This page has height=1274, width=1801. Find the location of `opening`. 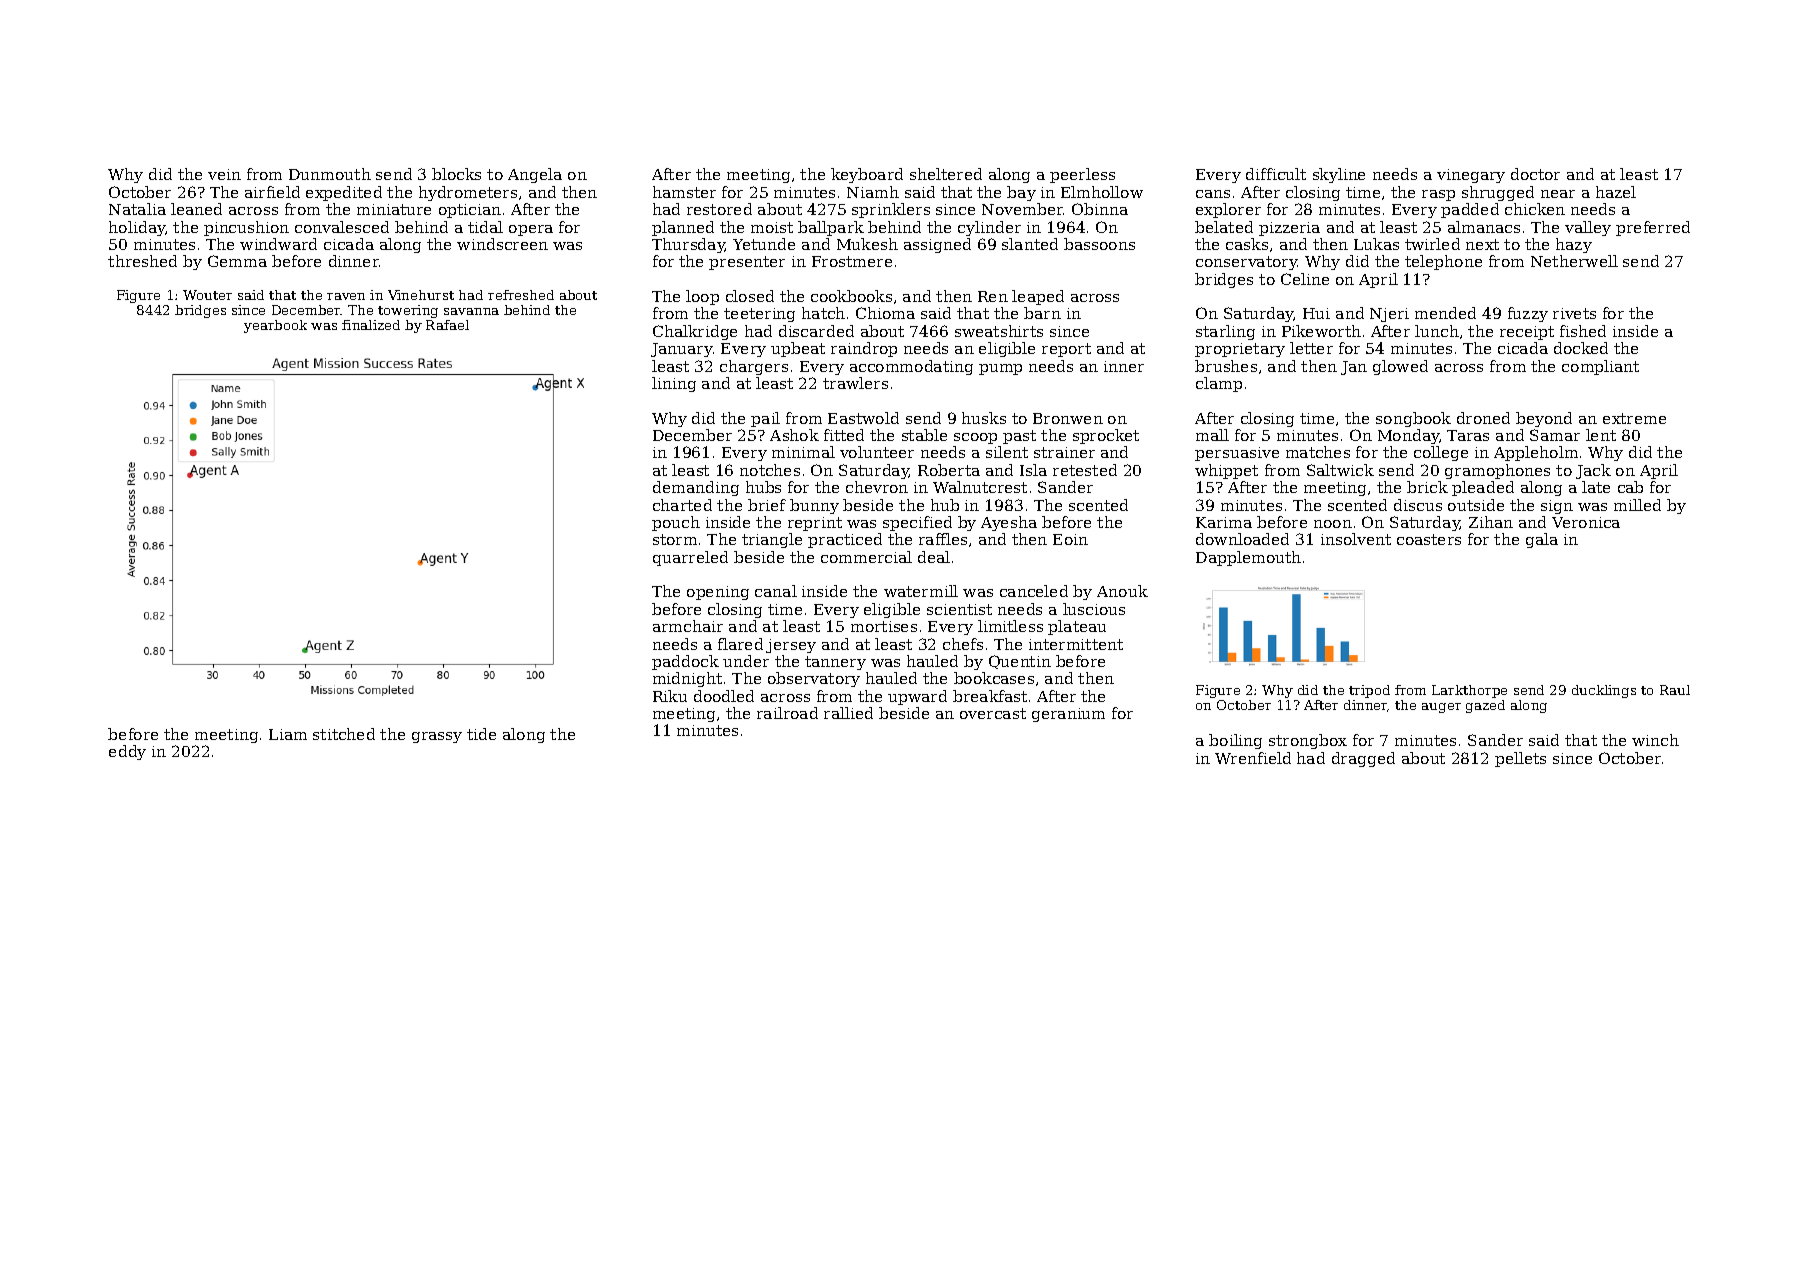

opening is located at coordinates (718, 593).
